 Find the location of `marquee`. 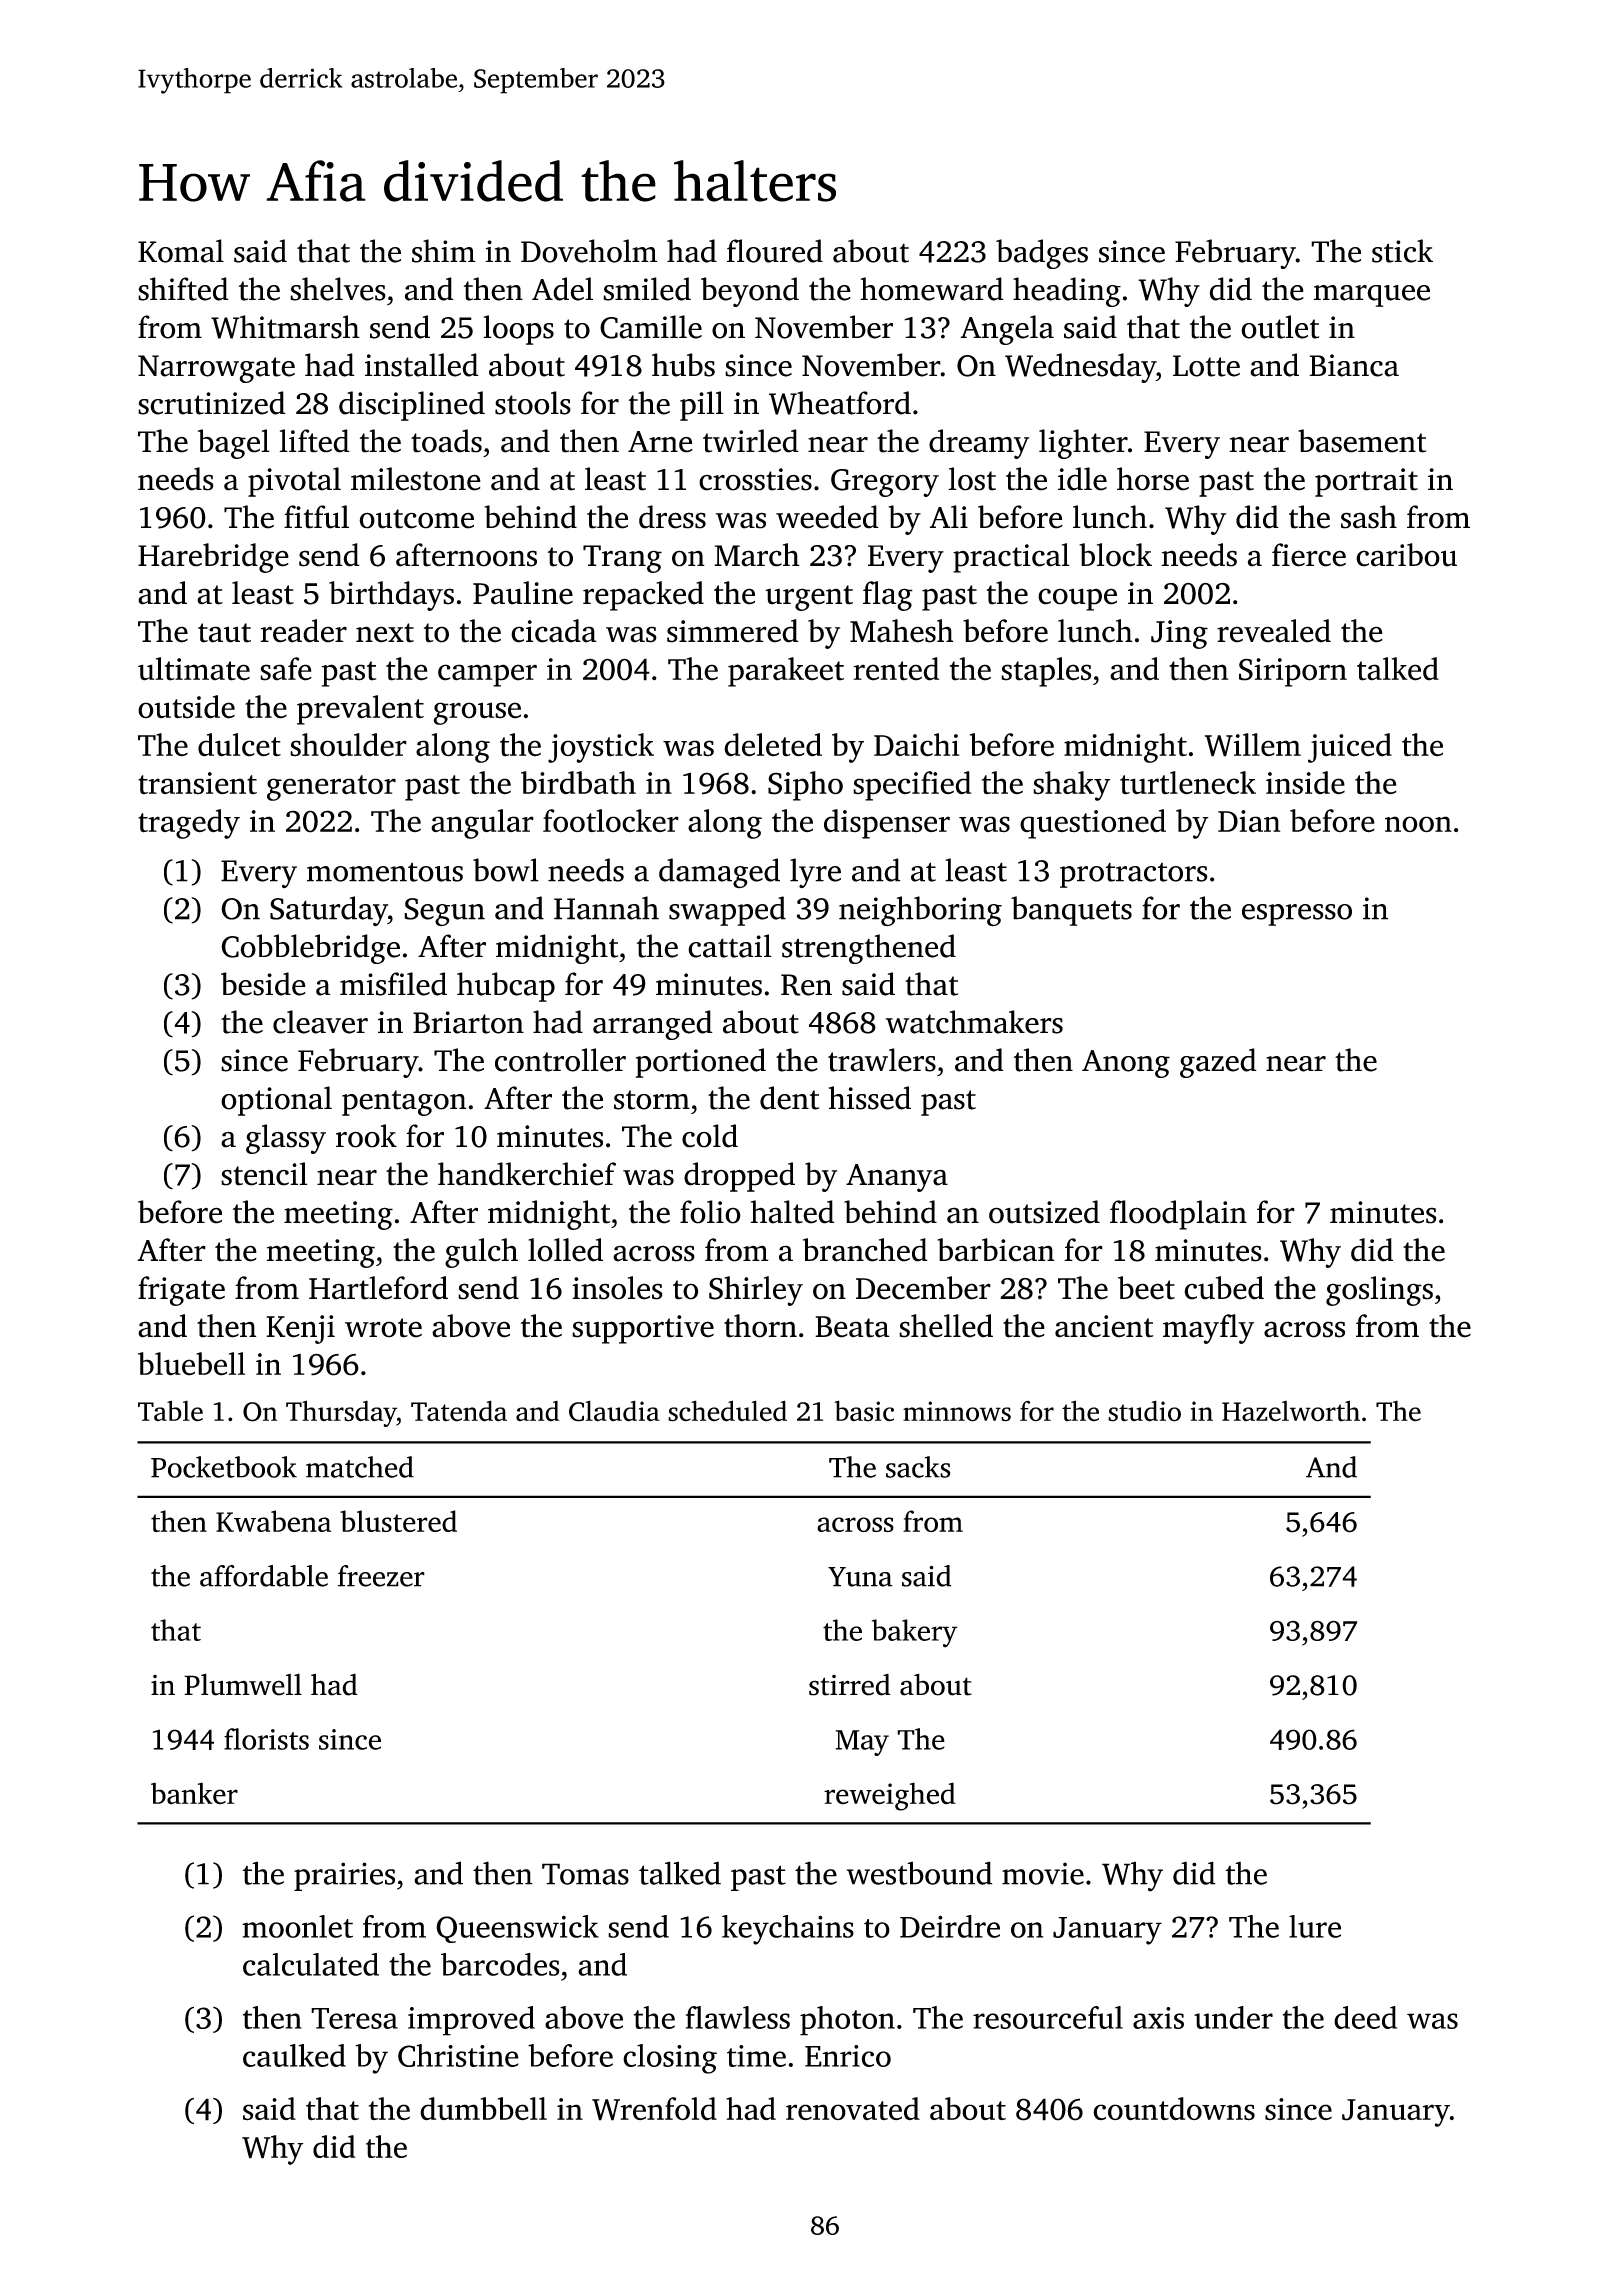

marquee is located at coordinates (1371, 296).
